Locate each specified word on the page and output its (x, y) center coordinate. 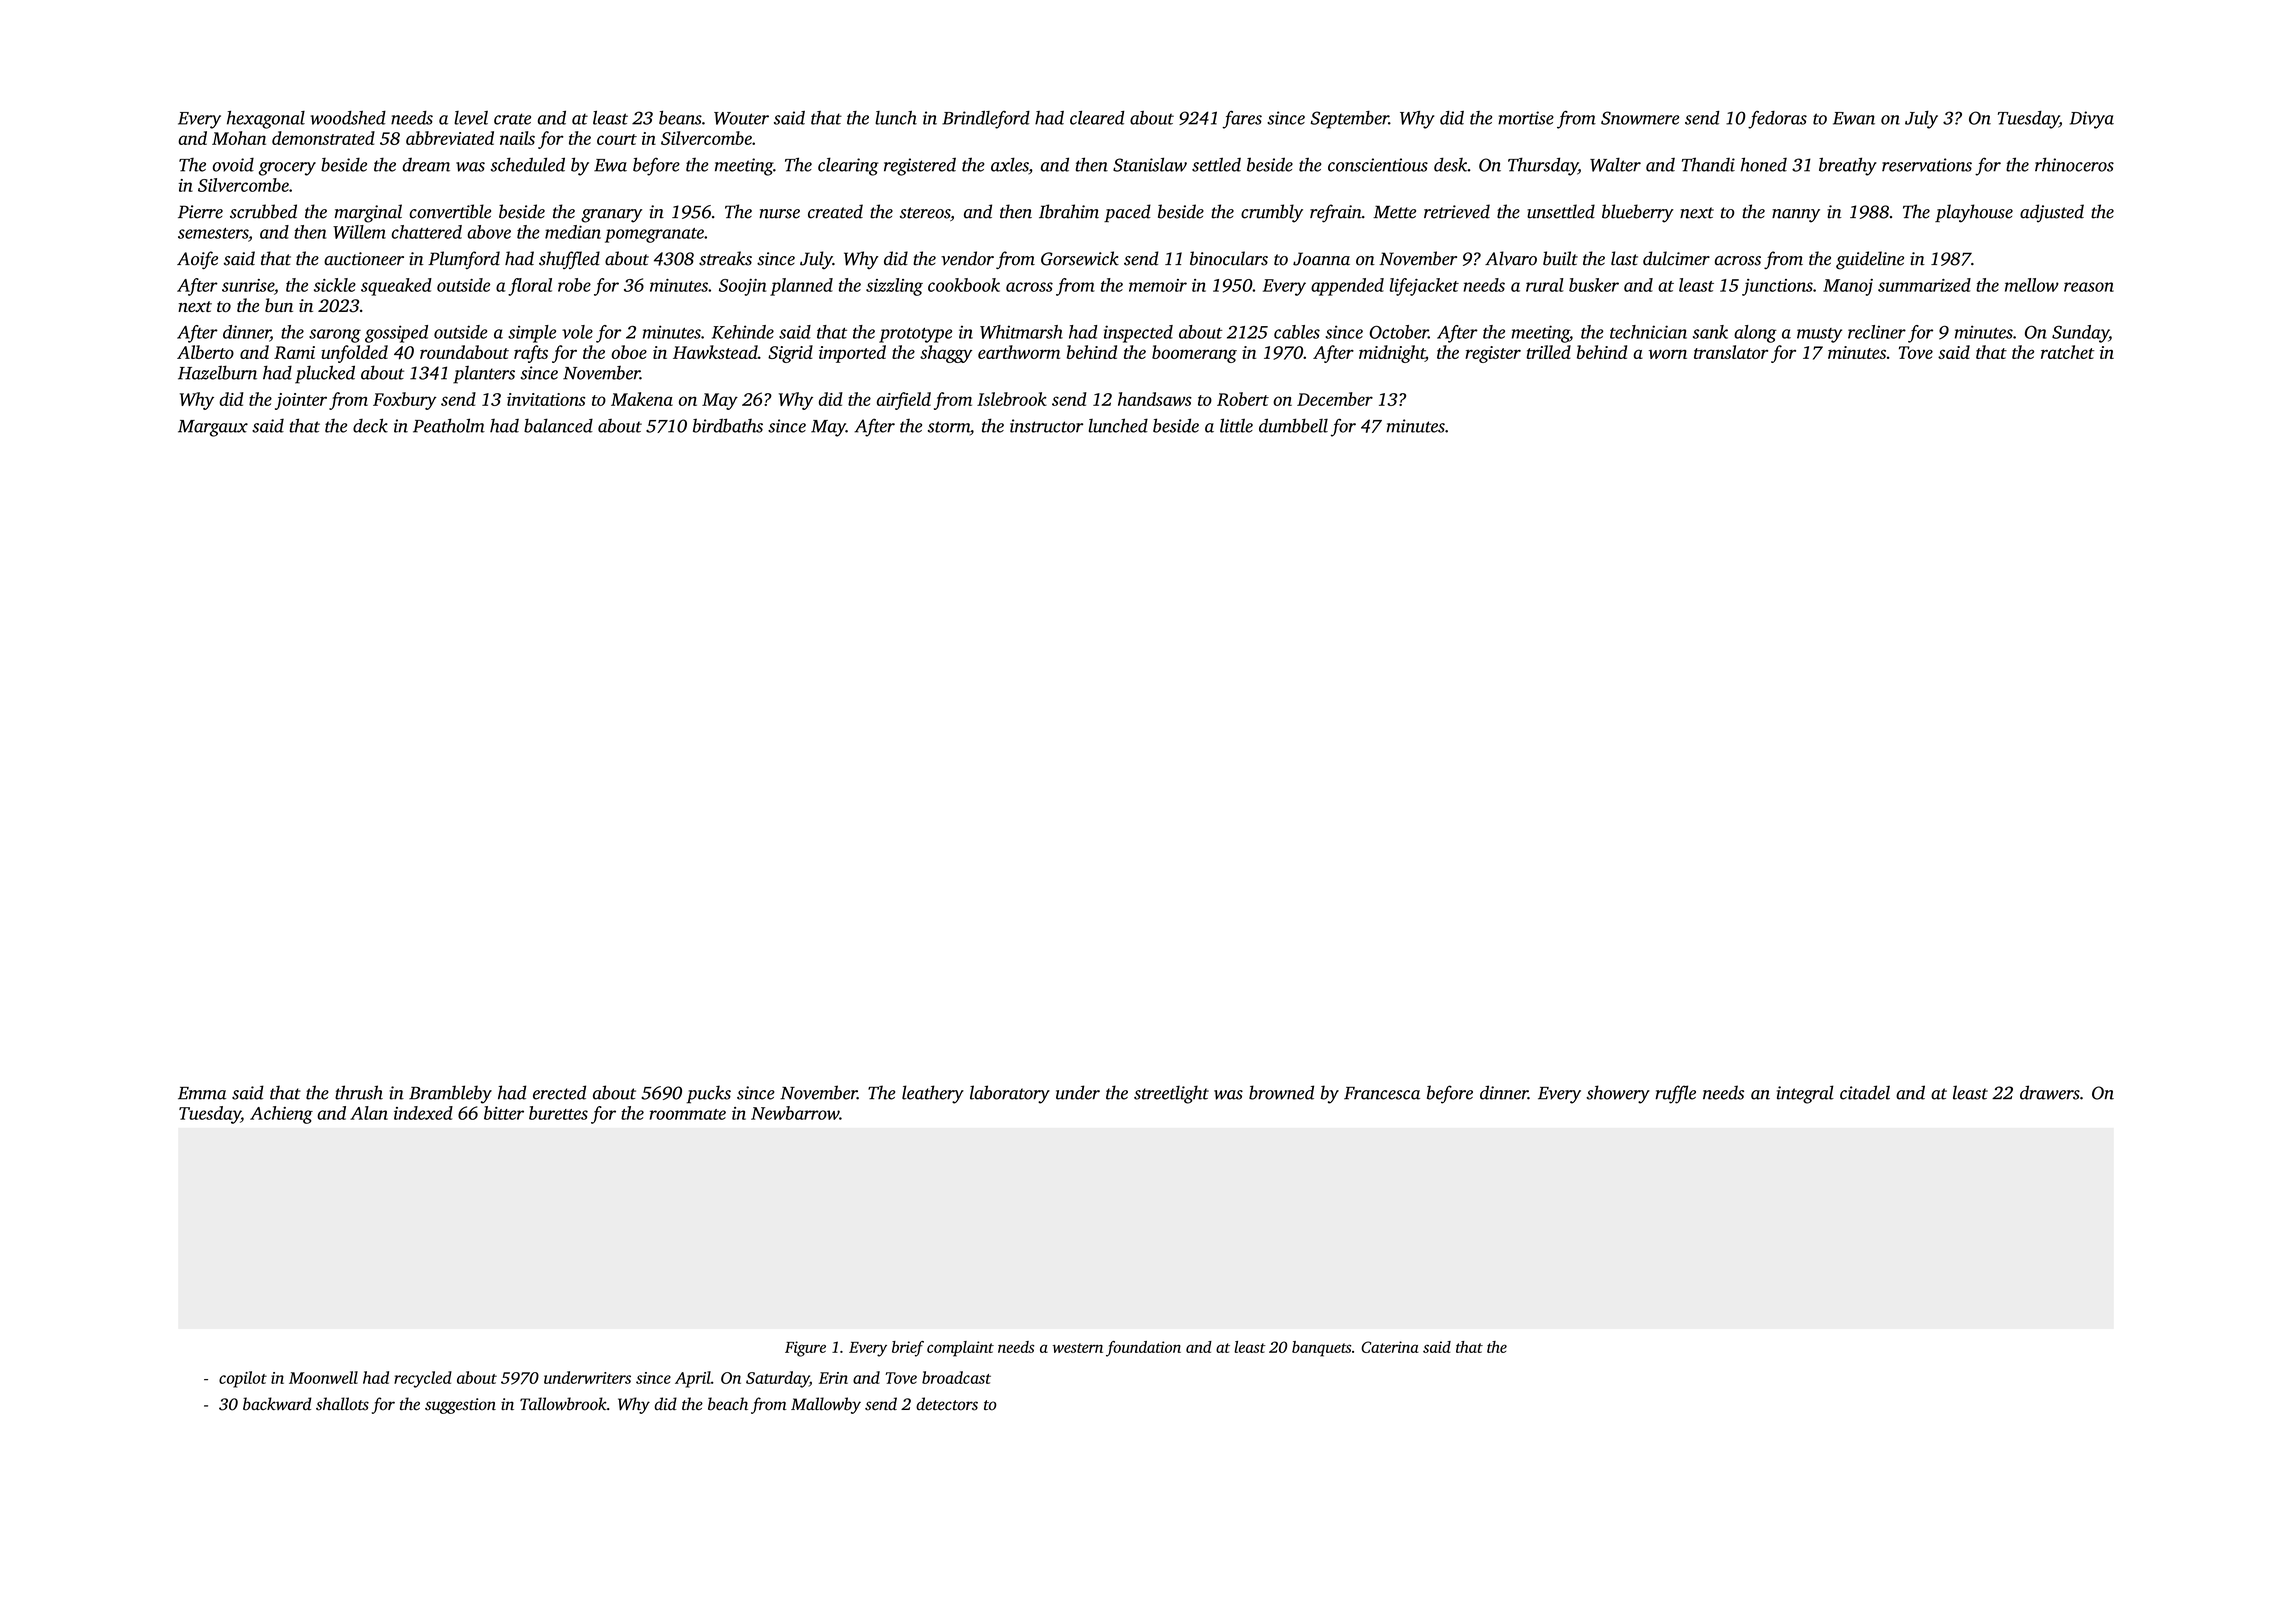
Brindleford (986, 120)
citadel (1865, 1092)
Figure (805, 1349)
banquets (1321, 1349)
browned (1281, 1092)
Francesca (1382, 1093)
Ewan (1854, 118)
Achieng (281, 1115)
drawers (2050, 1092)
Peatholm (449, 425)
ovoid (233, 164)
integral (1805, 1094)
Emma (202, 1093)
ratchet (2068, 352)
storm (949, 427)
